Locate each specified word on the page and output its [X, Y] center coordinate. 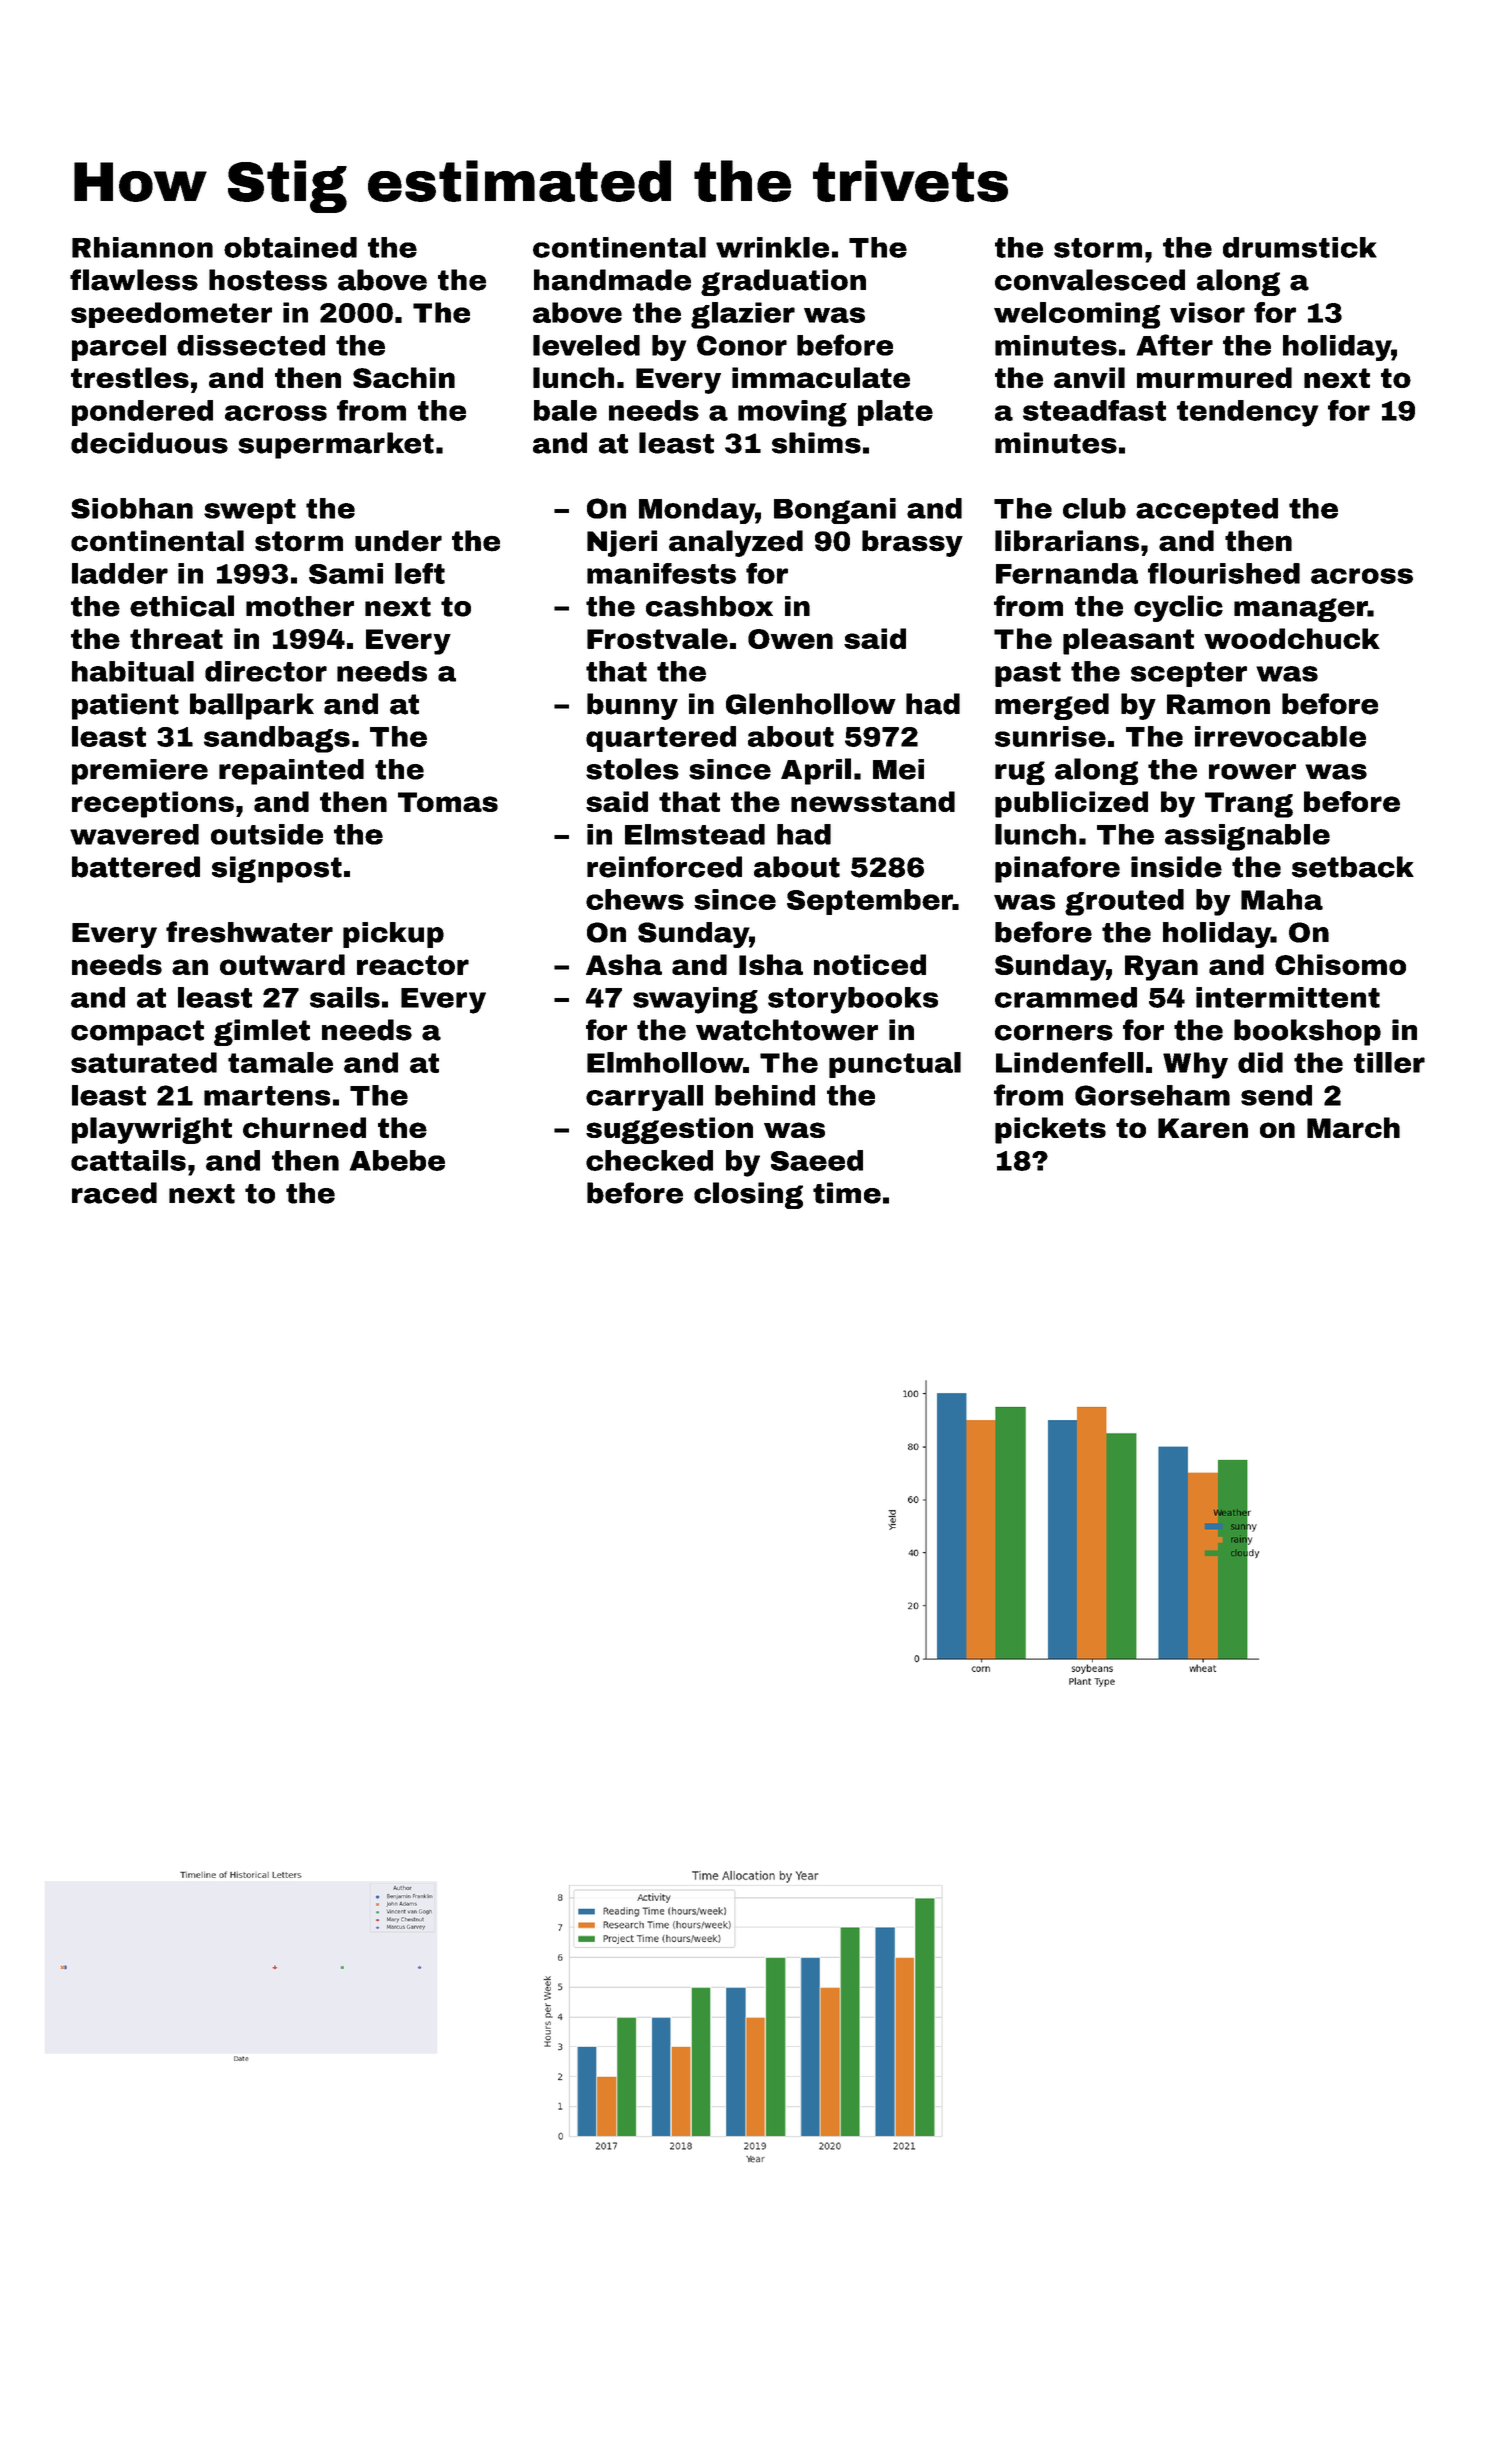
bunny [632, 706]
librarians [1067, 541]
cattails [128, 1160]
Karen [1203, 1128]
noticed [870, 964]
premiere [140, 772]
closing [748, 1195]
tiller [1389, 1062]
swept [250, 511]
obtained [290, 247]
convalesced [1090, 280]
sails [345, 997]
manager [1301, 610]
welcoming [1077, 315]
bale [565, 410]
